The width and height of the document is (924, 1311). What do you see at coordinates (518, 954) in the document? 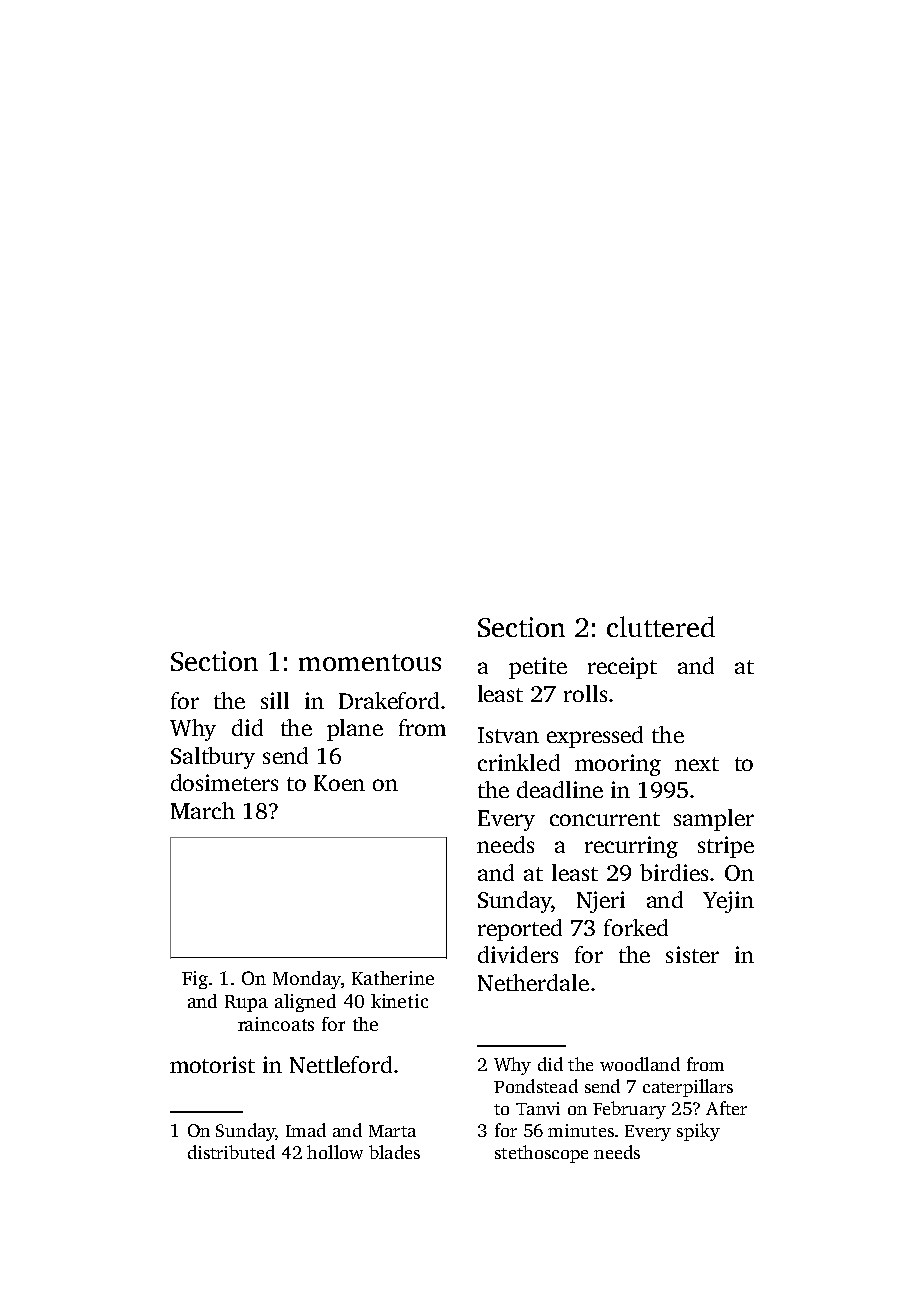
I see `dividers` at bounding box center [518, 954].
